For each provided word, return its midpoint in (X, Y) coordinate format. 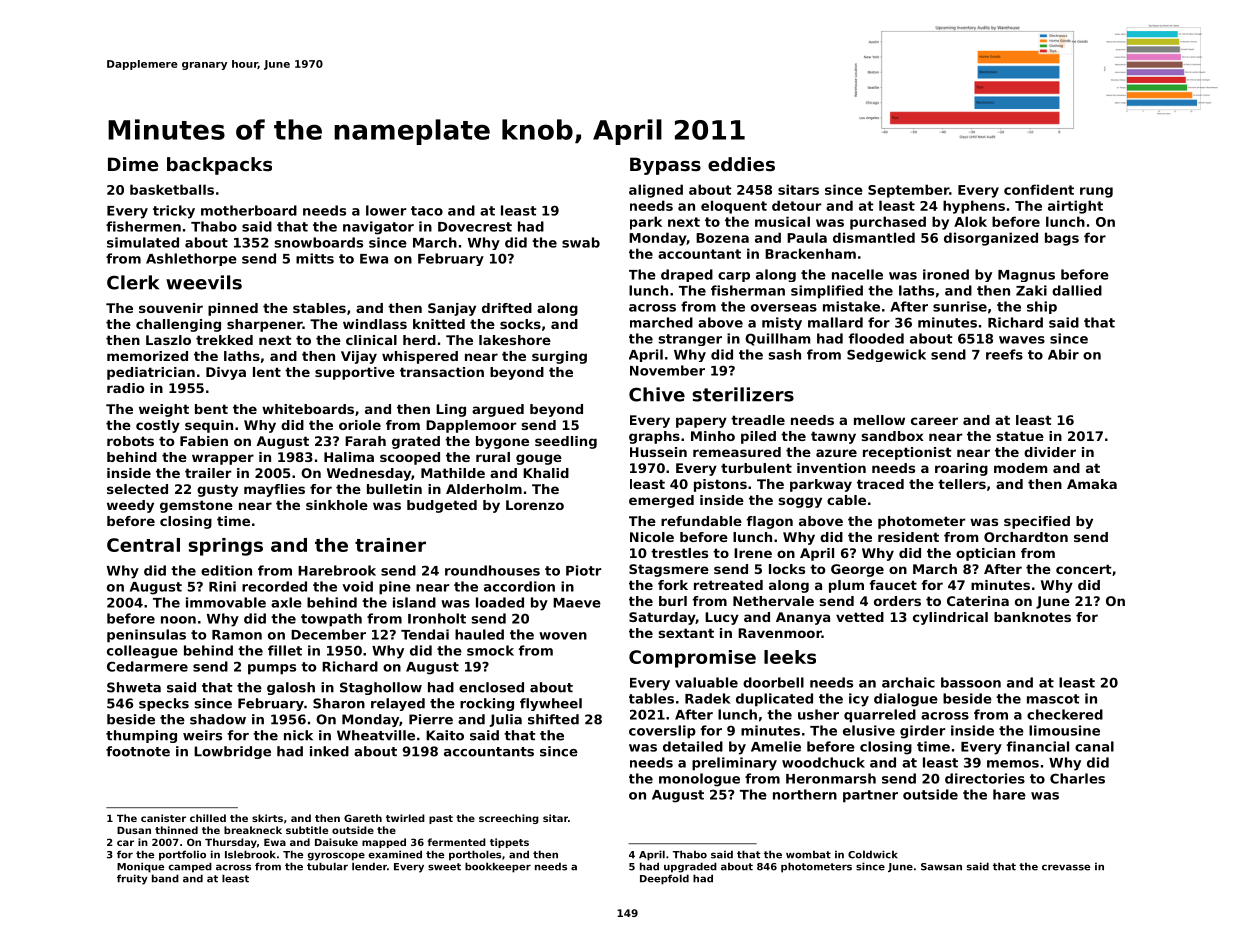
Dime (133, 164)
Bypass (665, 166)
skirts (267, 818)
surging (559, 357)
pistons (720, 485)
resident (908, 537)
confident (1039, 189)
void (357, 586)
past (441, 819)
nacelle (857, 274)
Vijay (359, 357)
